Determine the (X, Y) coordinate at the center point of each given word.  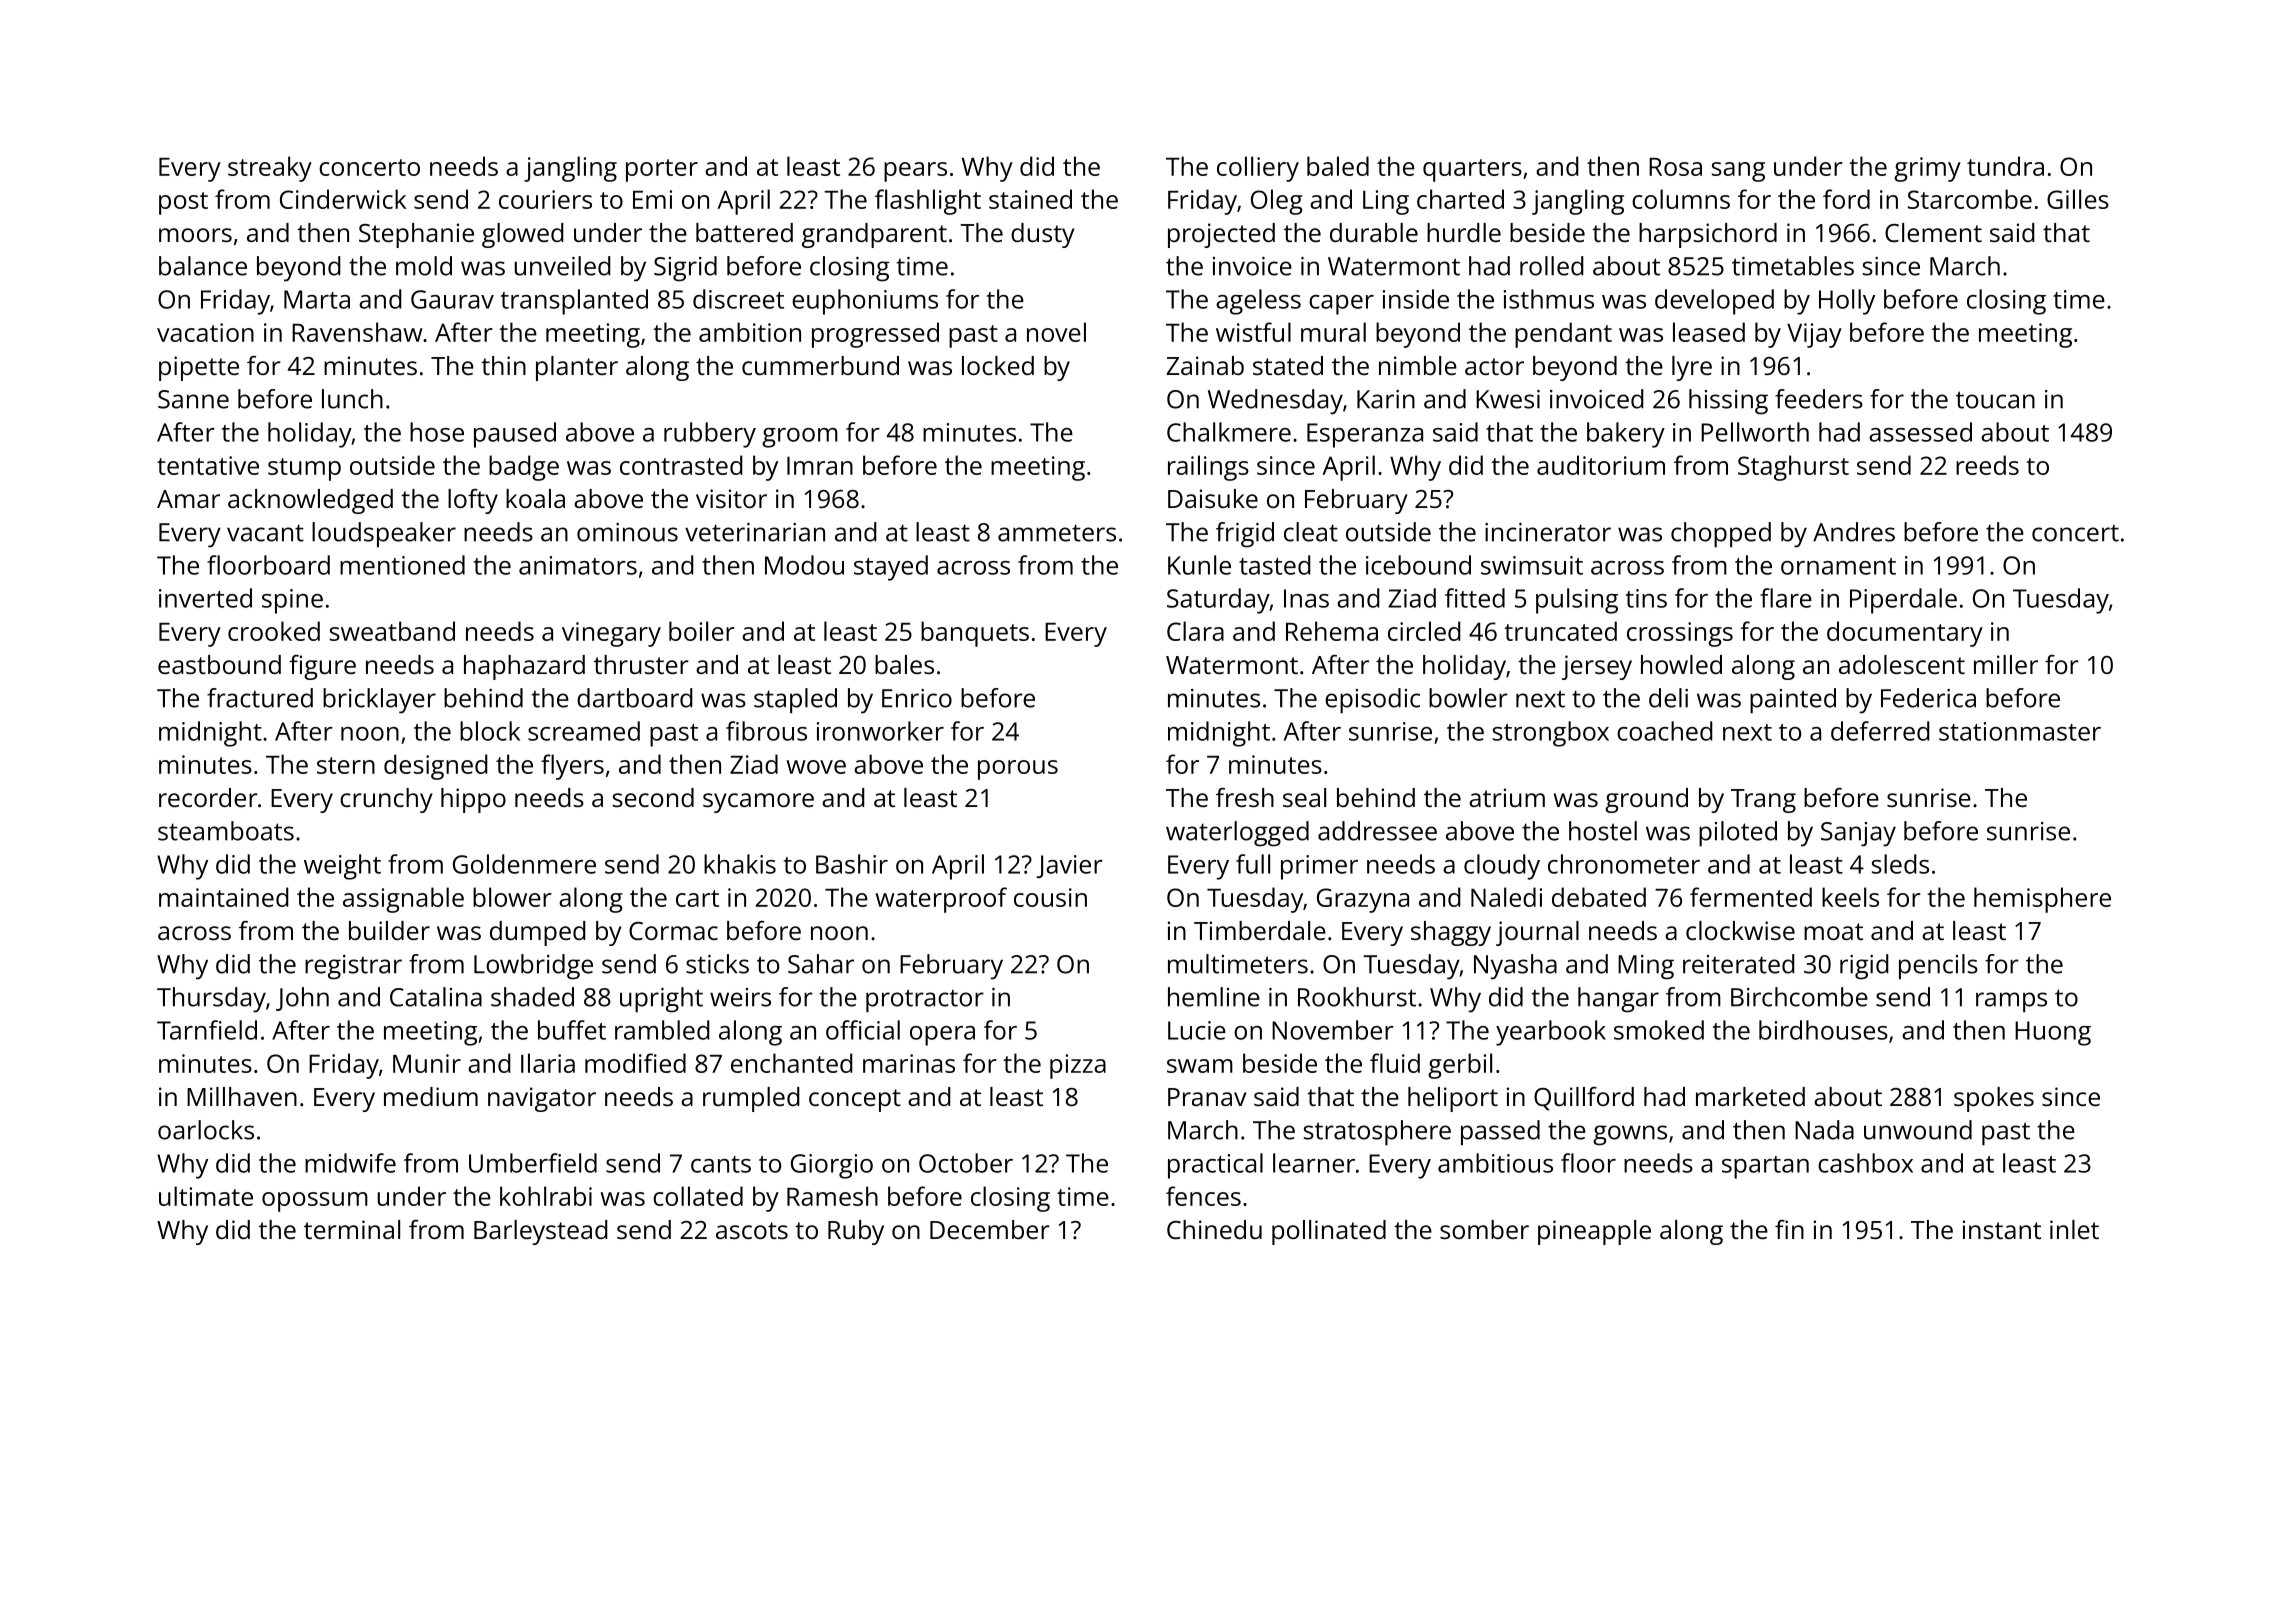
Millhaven (242, 1096)
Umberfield (533, 1163)
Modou (804, 565)
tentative (208, 465)
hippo (473, 800)
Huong (2053, 1033)
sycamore (758, 803)
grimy (1927, 169)
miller (2006, 664)
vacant (265, 533)
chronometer (1624, 864)
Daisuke (1213, 498)
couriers (545, 199)
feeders (1819, 399)
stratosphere (1377, 1133)
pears (915, 172)
